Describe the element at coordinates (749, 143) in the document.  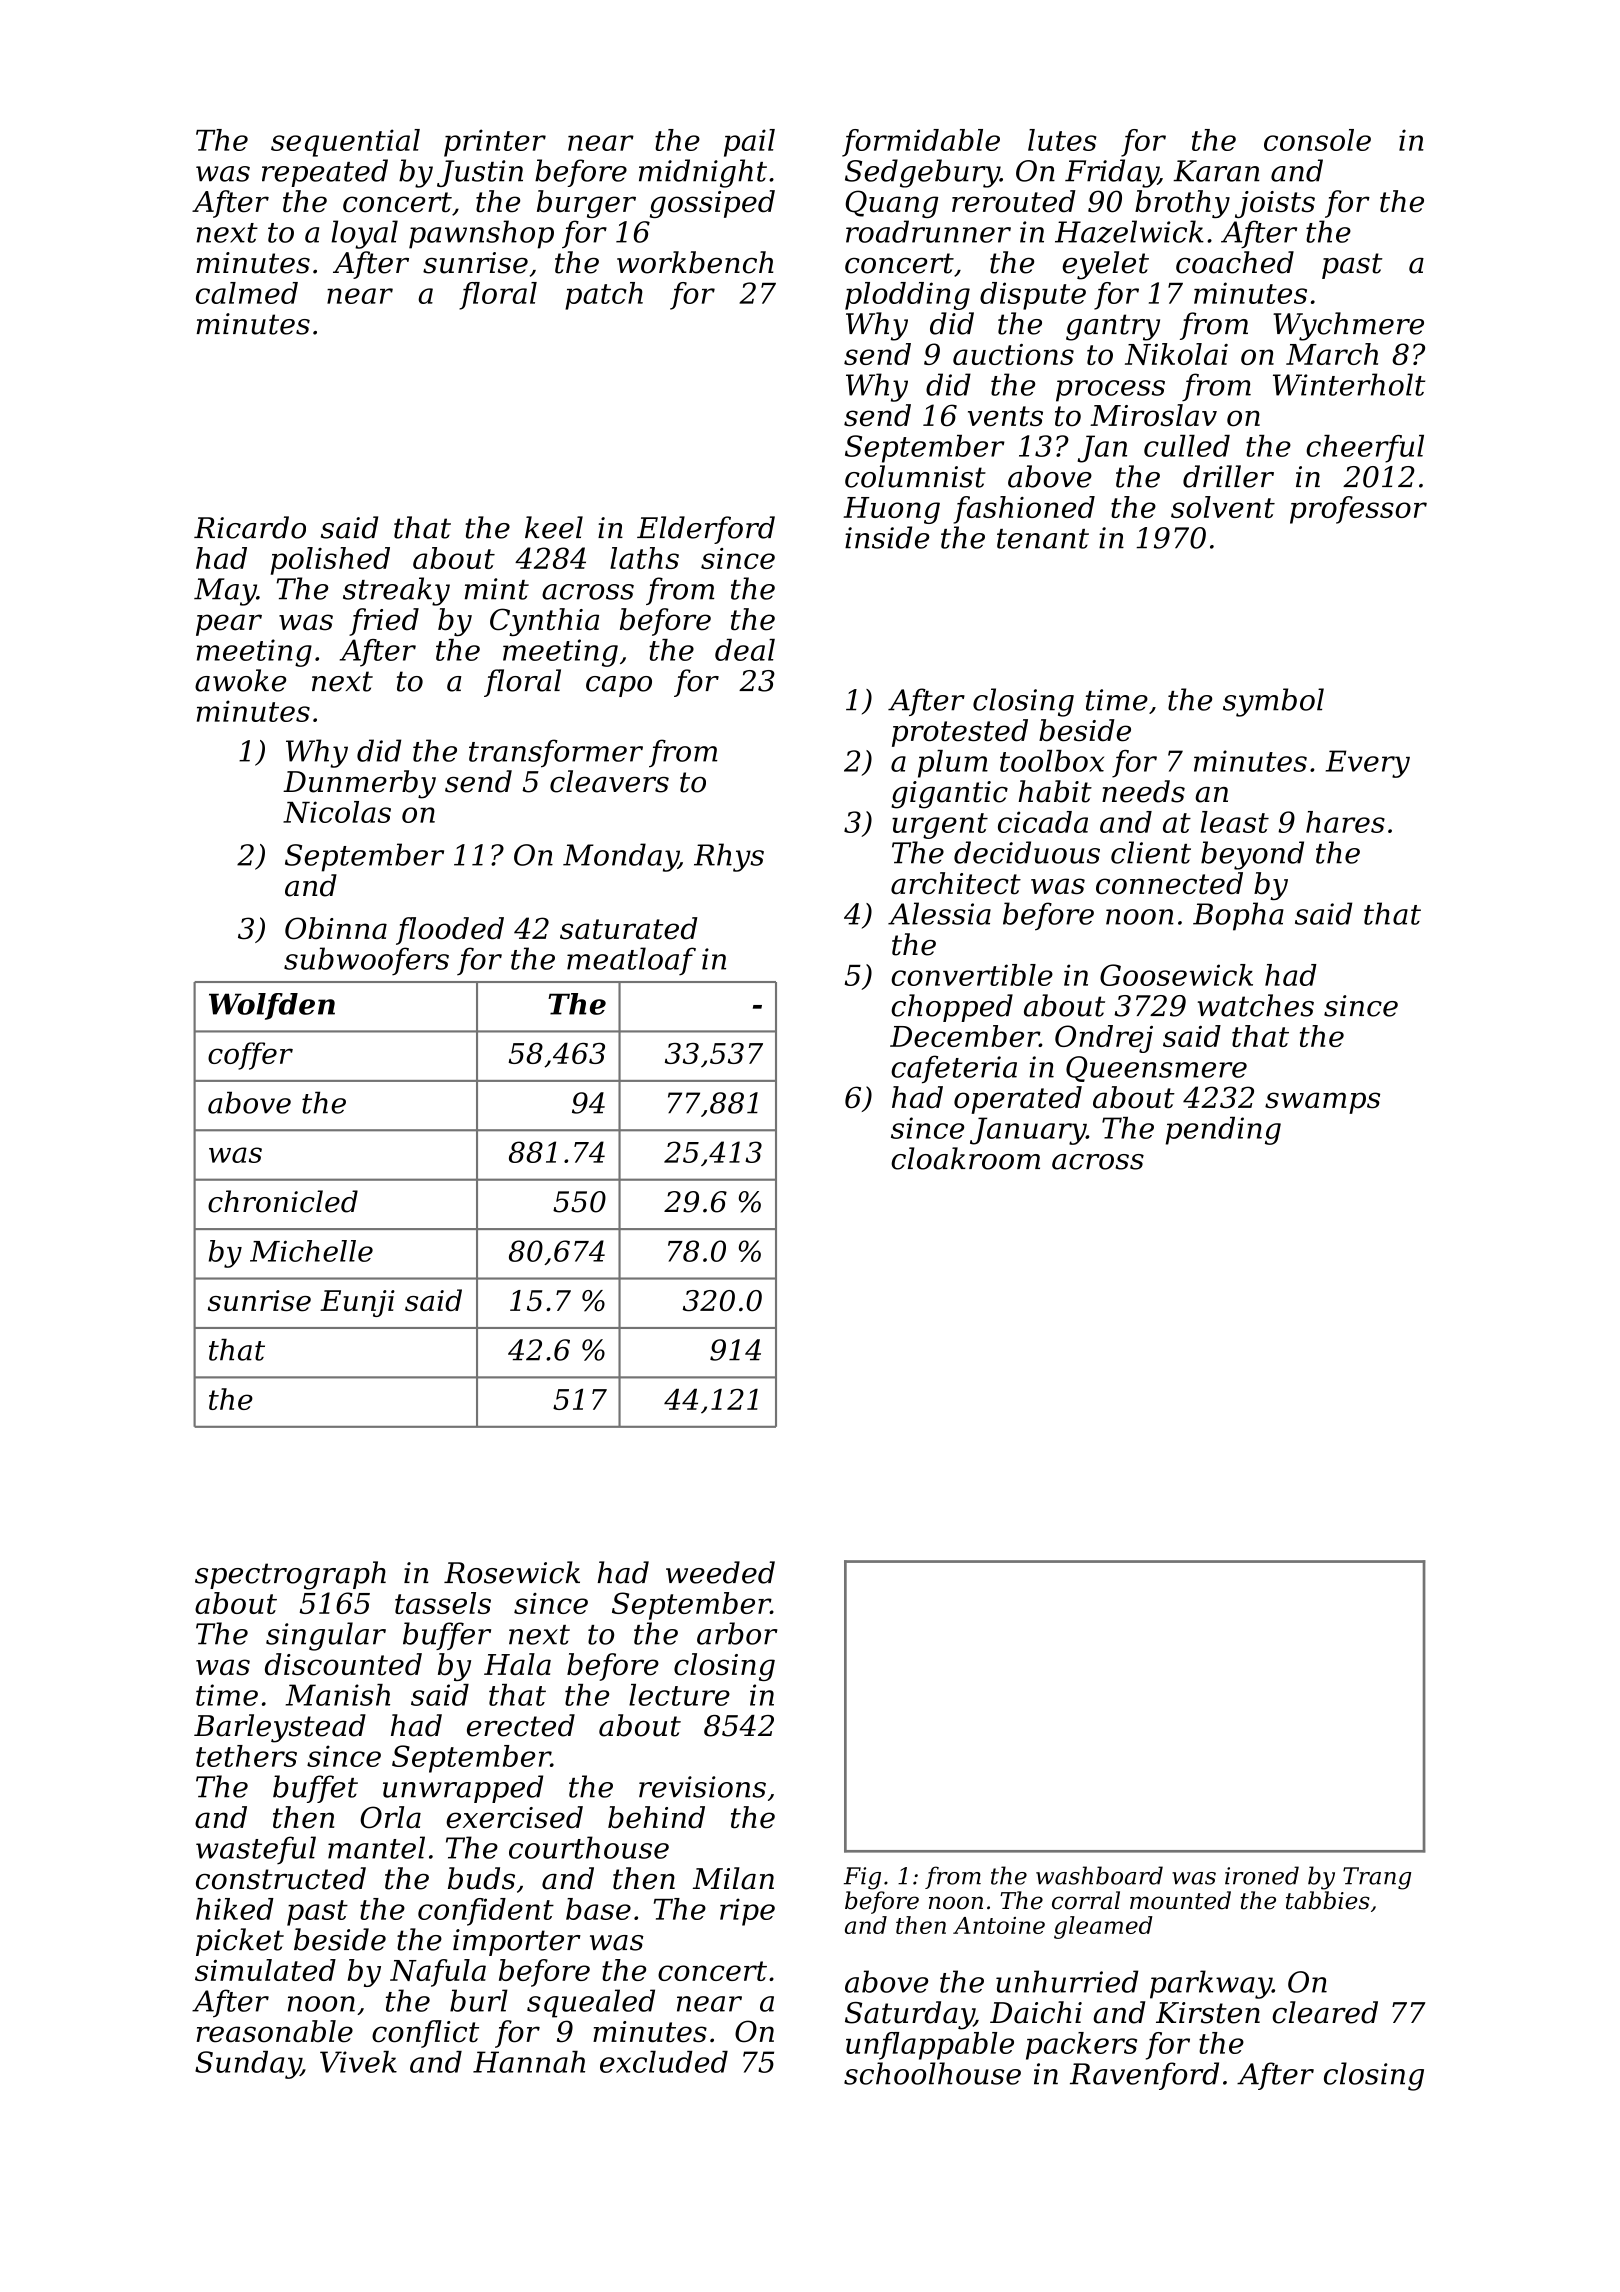
I see `pail` at that location.
